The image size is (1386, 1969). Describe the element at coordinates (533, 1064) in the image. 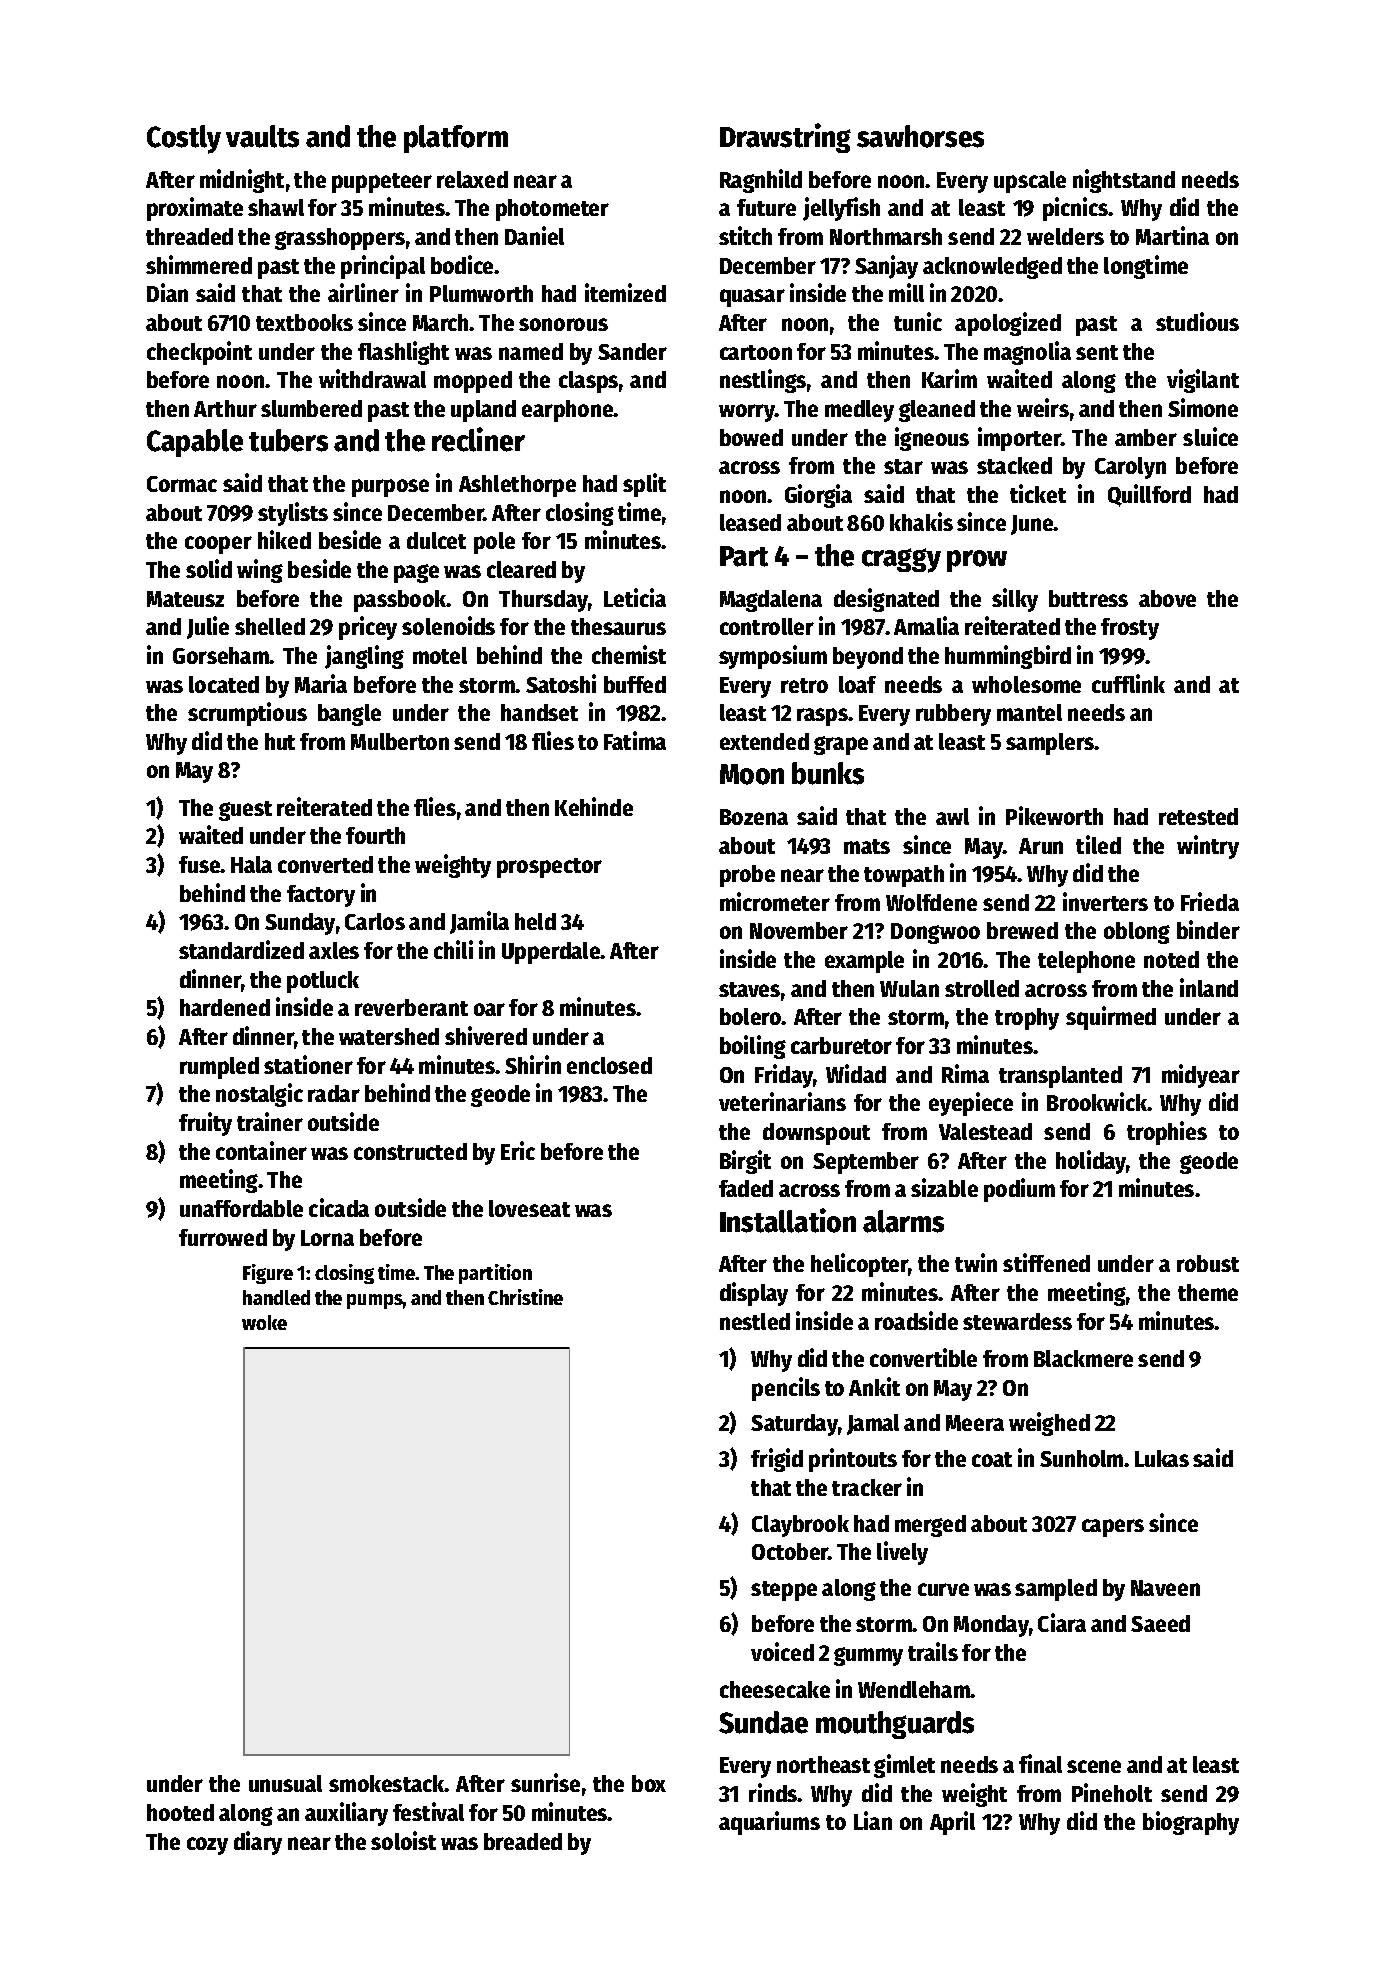

I see `Shirin` at that location.
